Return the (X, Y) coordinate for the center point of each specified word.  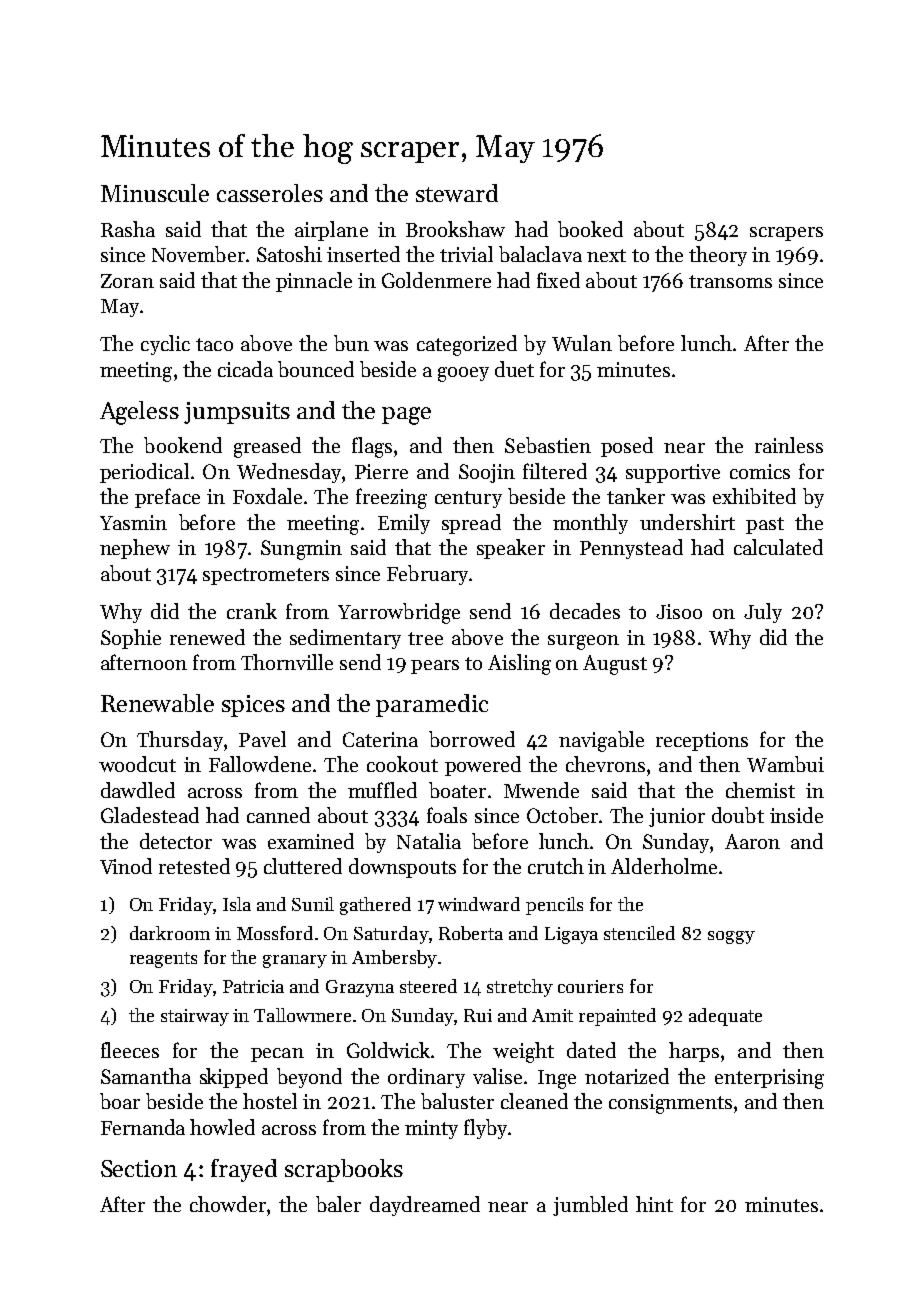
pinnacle (314, 282)
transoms (730, 281)
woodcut (137, 764)
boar (120, 1101)
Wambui (785, 764)
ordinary (426, 1078)
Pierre (381, 471)
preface (167, 498)
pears (435, 667)
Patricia (253, 986)
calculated (778, 547)
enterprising (769, 1079)
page (406, 416)
